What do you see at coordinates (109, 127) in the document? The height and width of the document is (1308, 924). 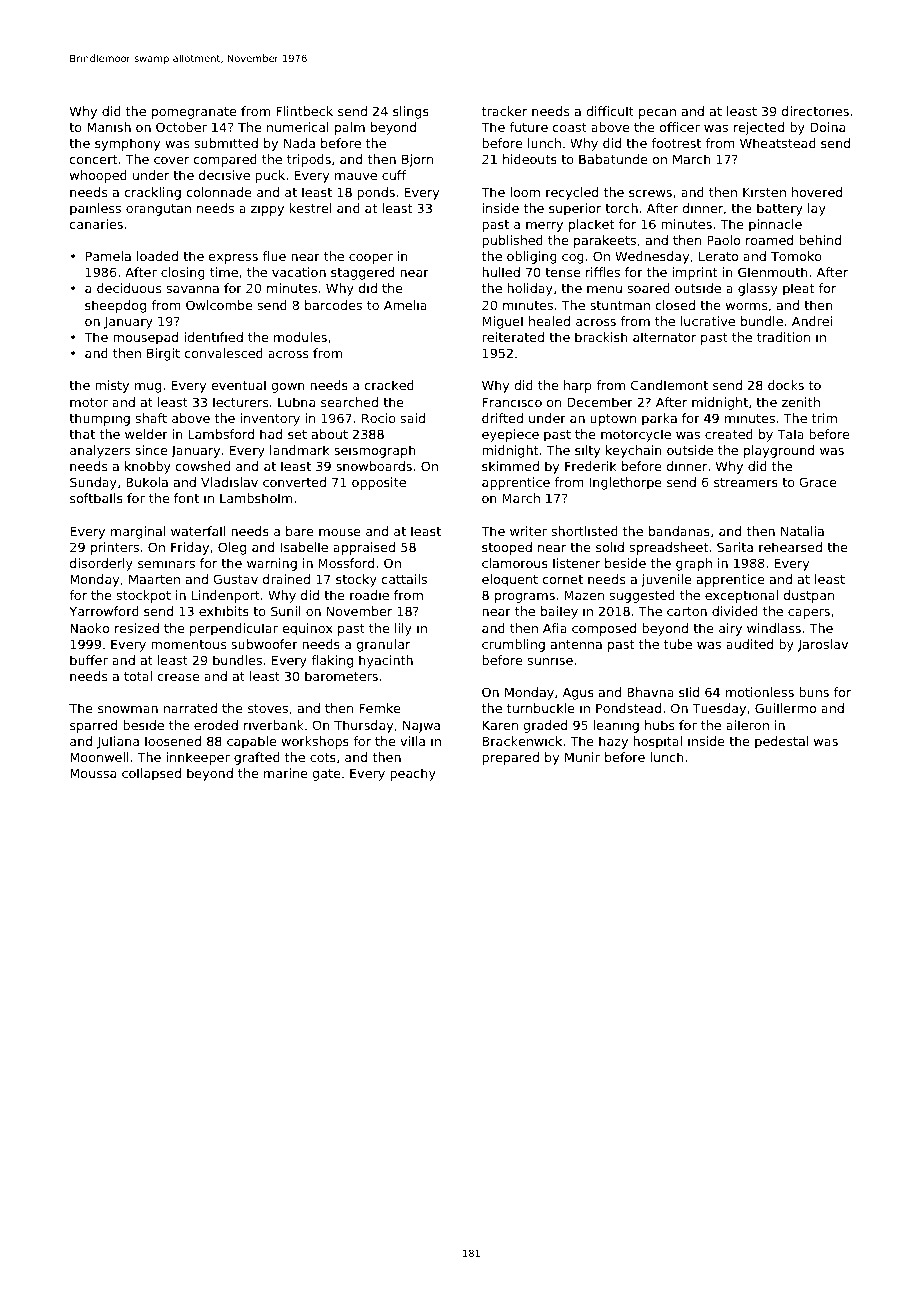 I see `Manish` at bounding box center [109, 127].
